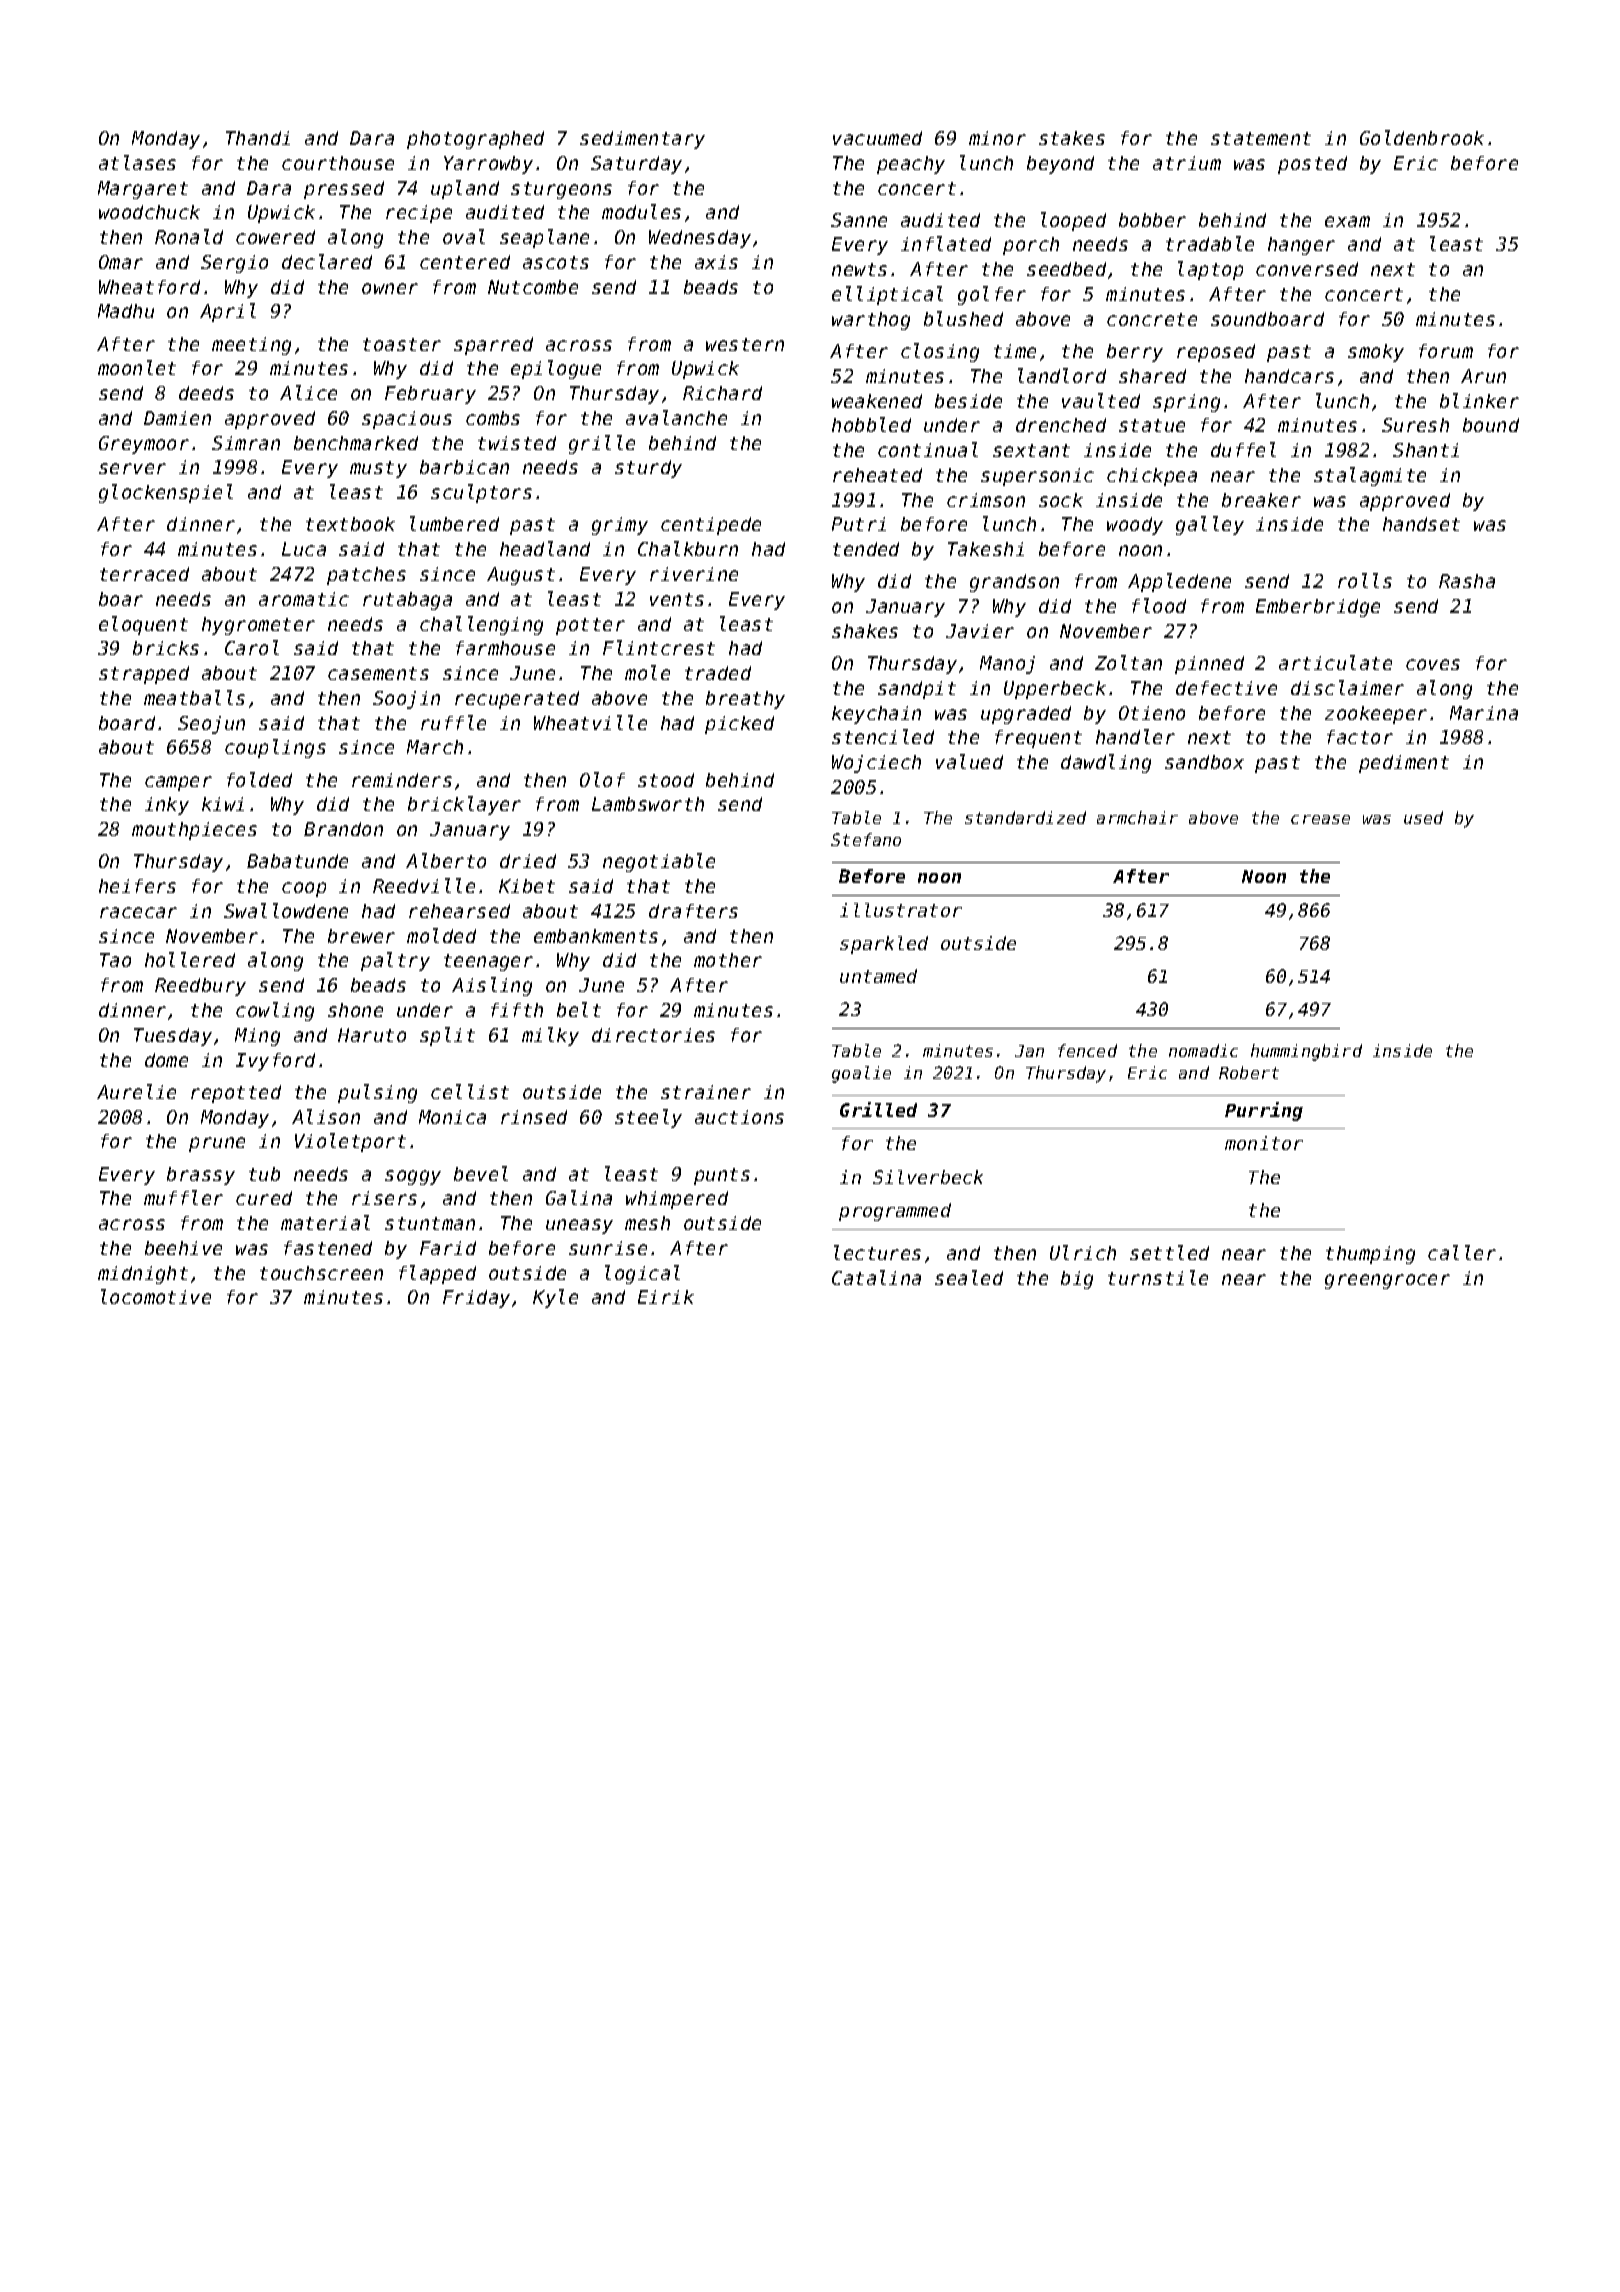  I want to click on sealed, so click(969, 1277).
